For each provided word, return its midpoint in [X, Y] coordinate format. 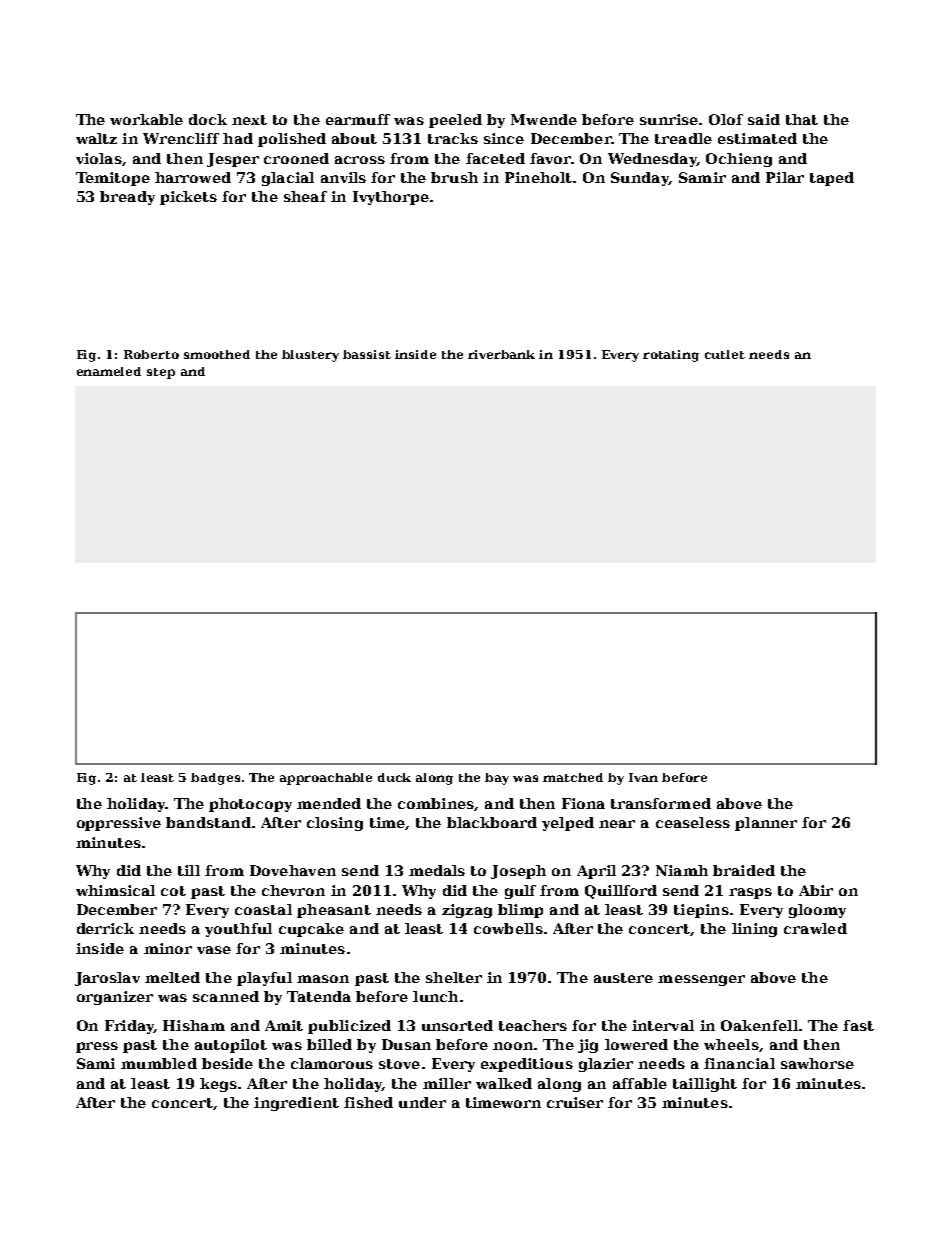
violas [99, 158]
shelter [454, 977]
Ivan [643, 777]
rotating [671, 356]
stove [399, 1064]
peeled [455, 121]
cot [173, 891]
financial [739, 1063]
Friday [129, 1027]
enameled [109, 371]
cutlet [725, 354]
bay [497, 779]
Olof [726, 119]
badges [215, 779]
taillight [705, 1085]
